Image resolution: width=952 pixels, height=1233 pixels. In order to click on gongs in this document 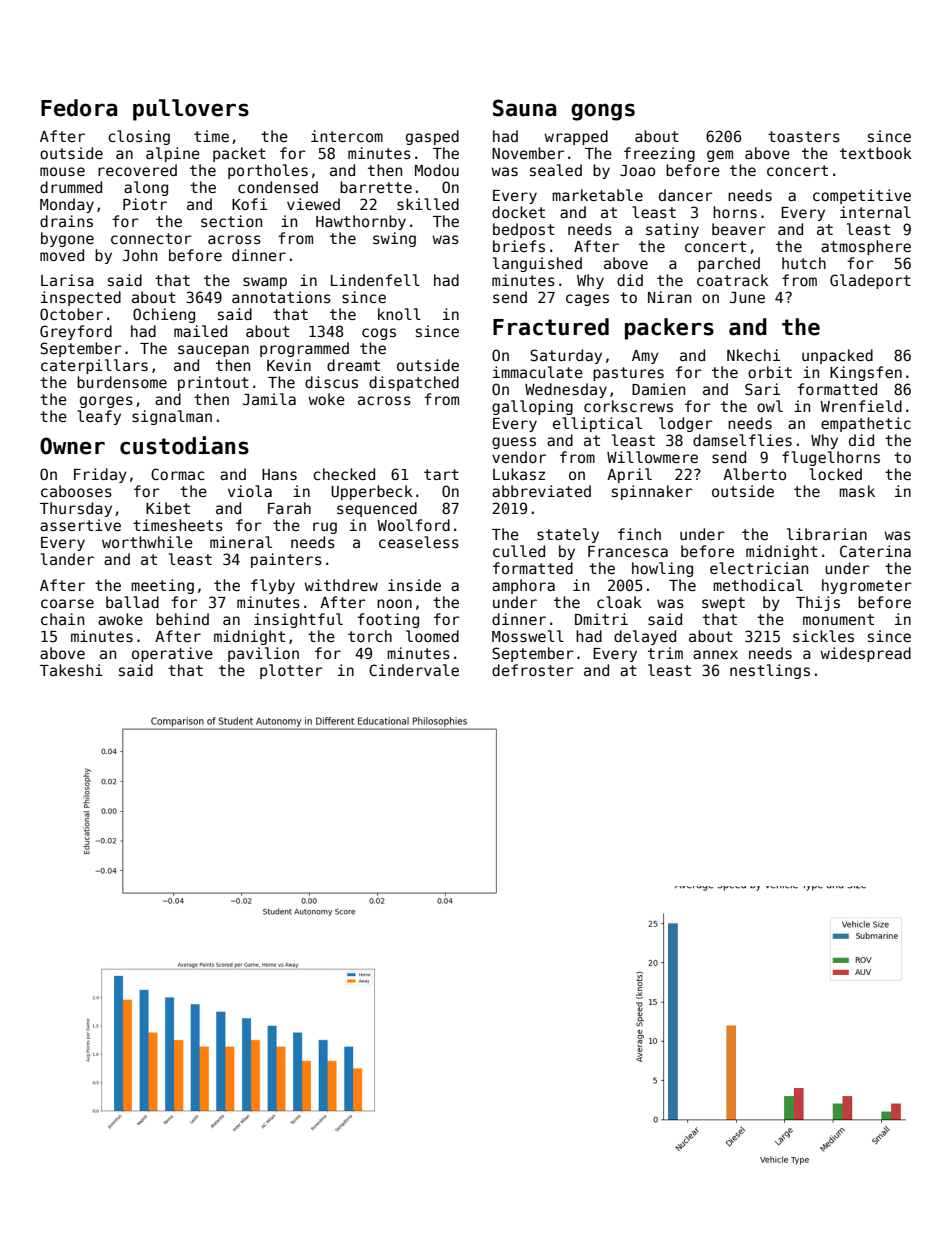, I will do `click(603, 112)`.
